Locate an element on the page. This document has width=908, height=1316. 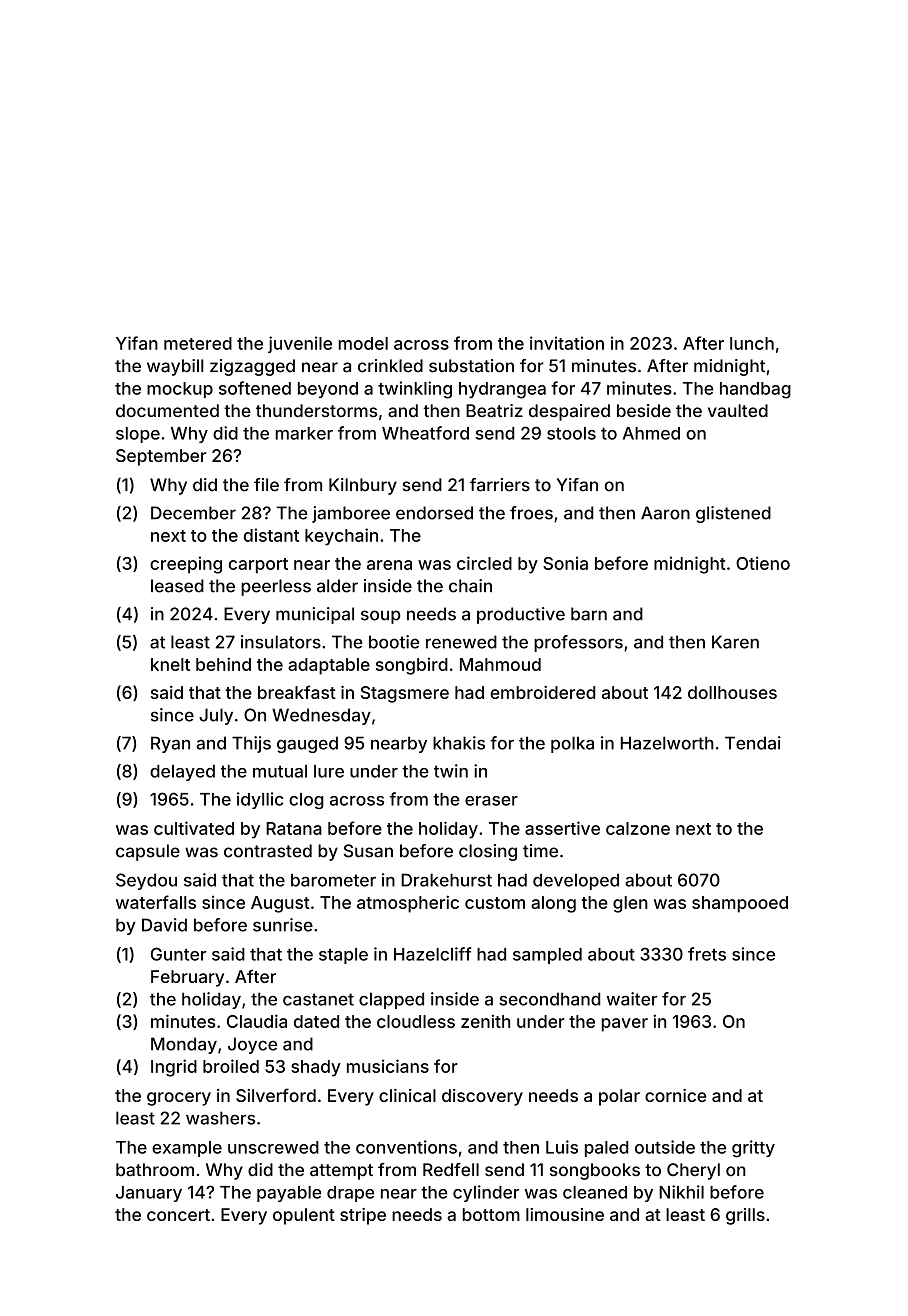
Hazelworth is located at coordinates (667, 743).
